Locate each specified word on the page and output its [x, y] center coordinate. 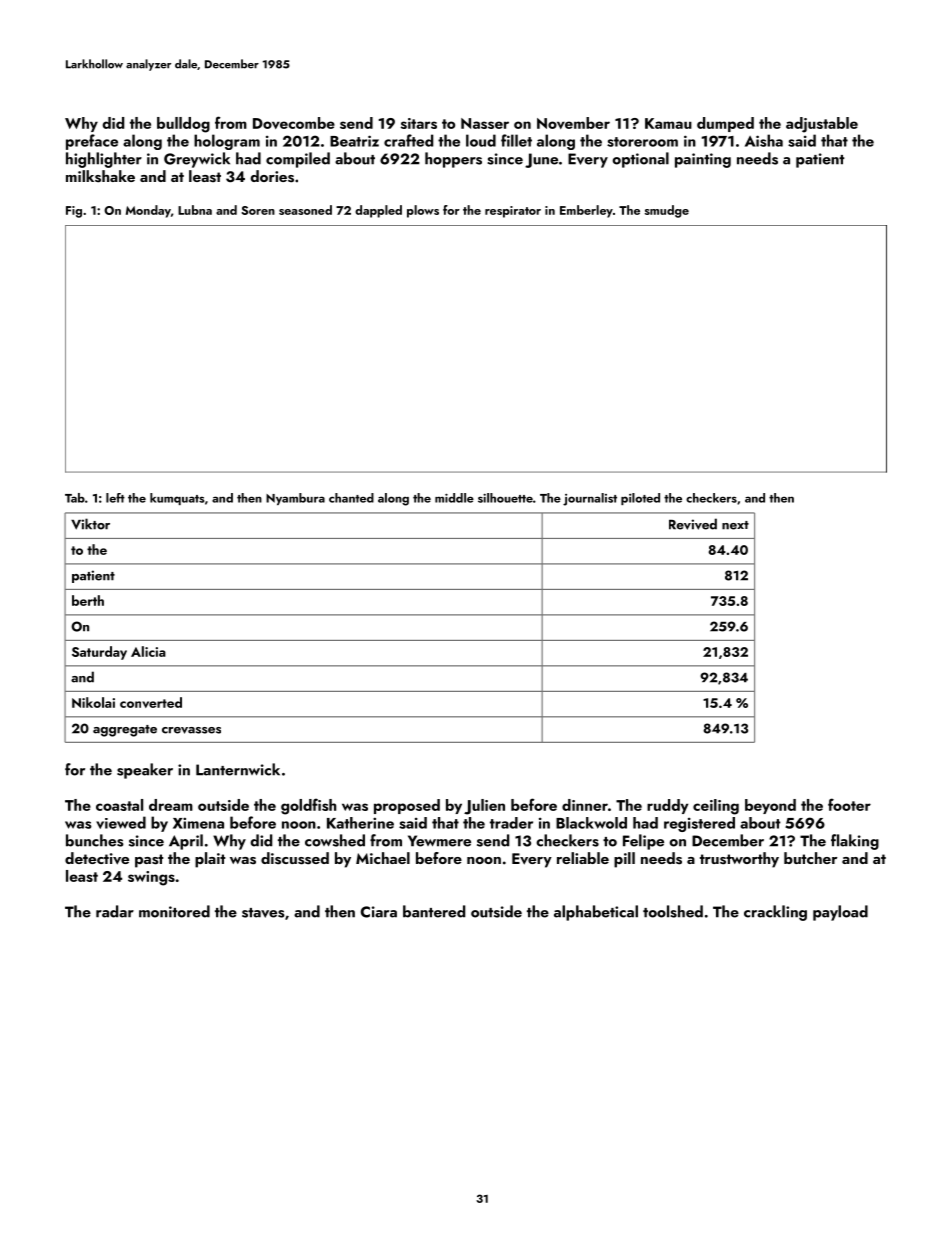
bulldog [183, 125]
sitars [419, 123]
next [735, 525]
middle [454, 498]
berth [88, 600]
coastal [119, 805]
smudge [667, 211]
